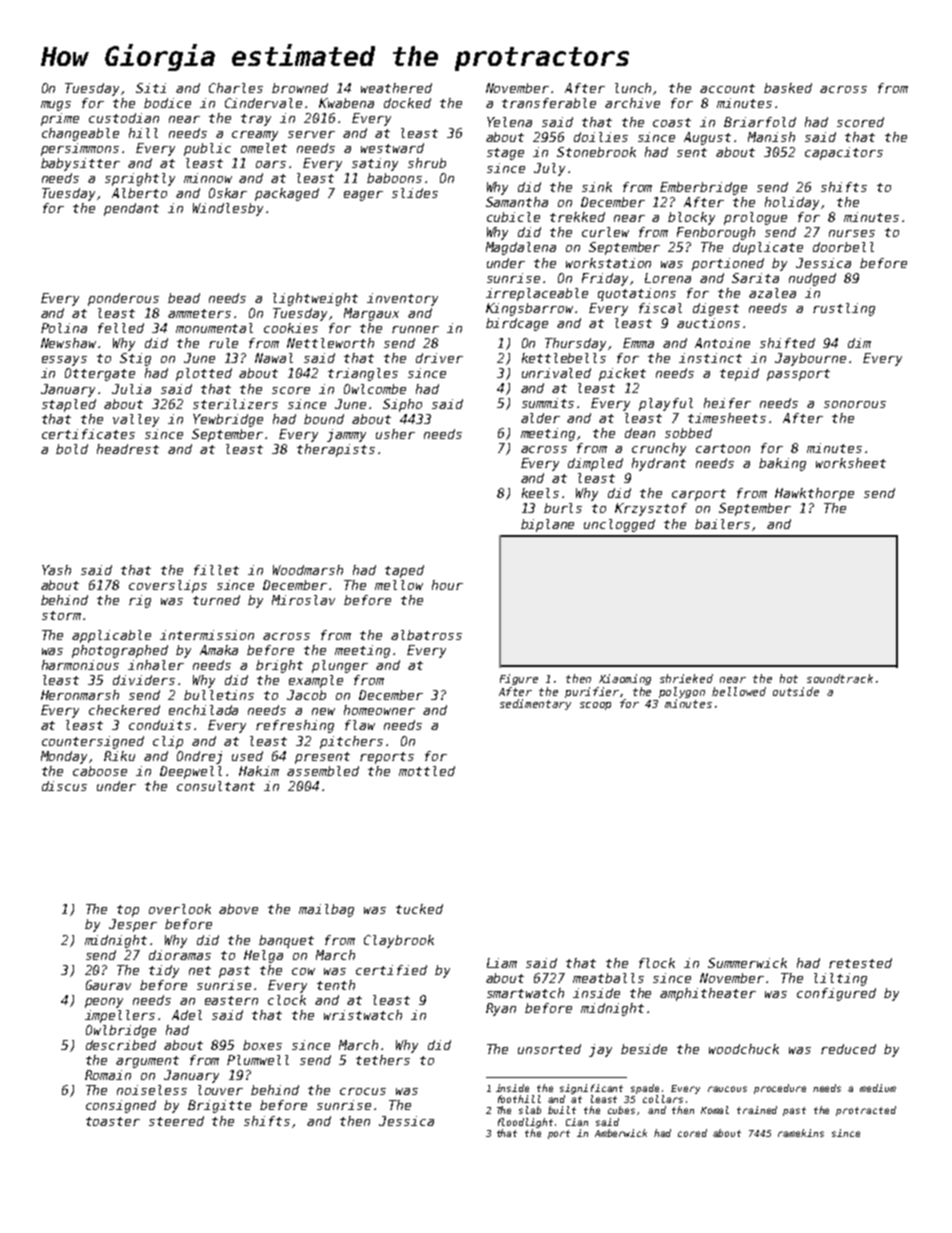 The width and height of the image is (952, 1233). Describe the element at coordinates (796, 691) in the image. I see `outside` at that location.
